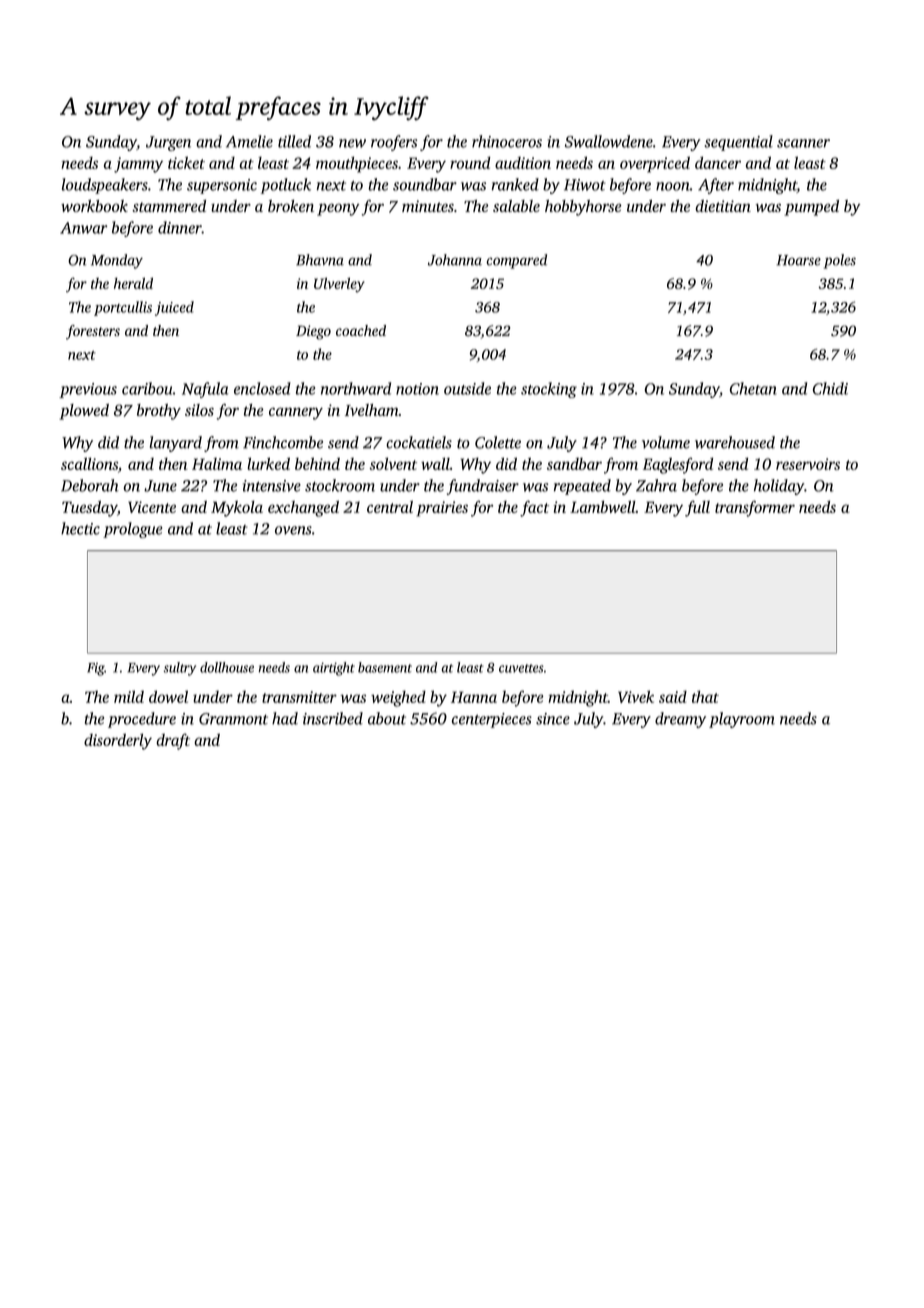 Image resolution: width=924 pixels, height=1308 pixels. Describe the element at coordinates (534, 509) in the screenshot. I see `fact` at that location.
